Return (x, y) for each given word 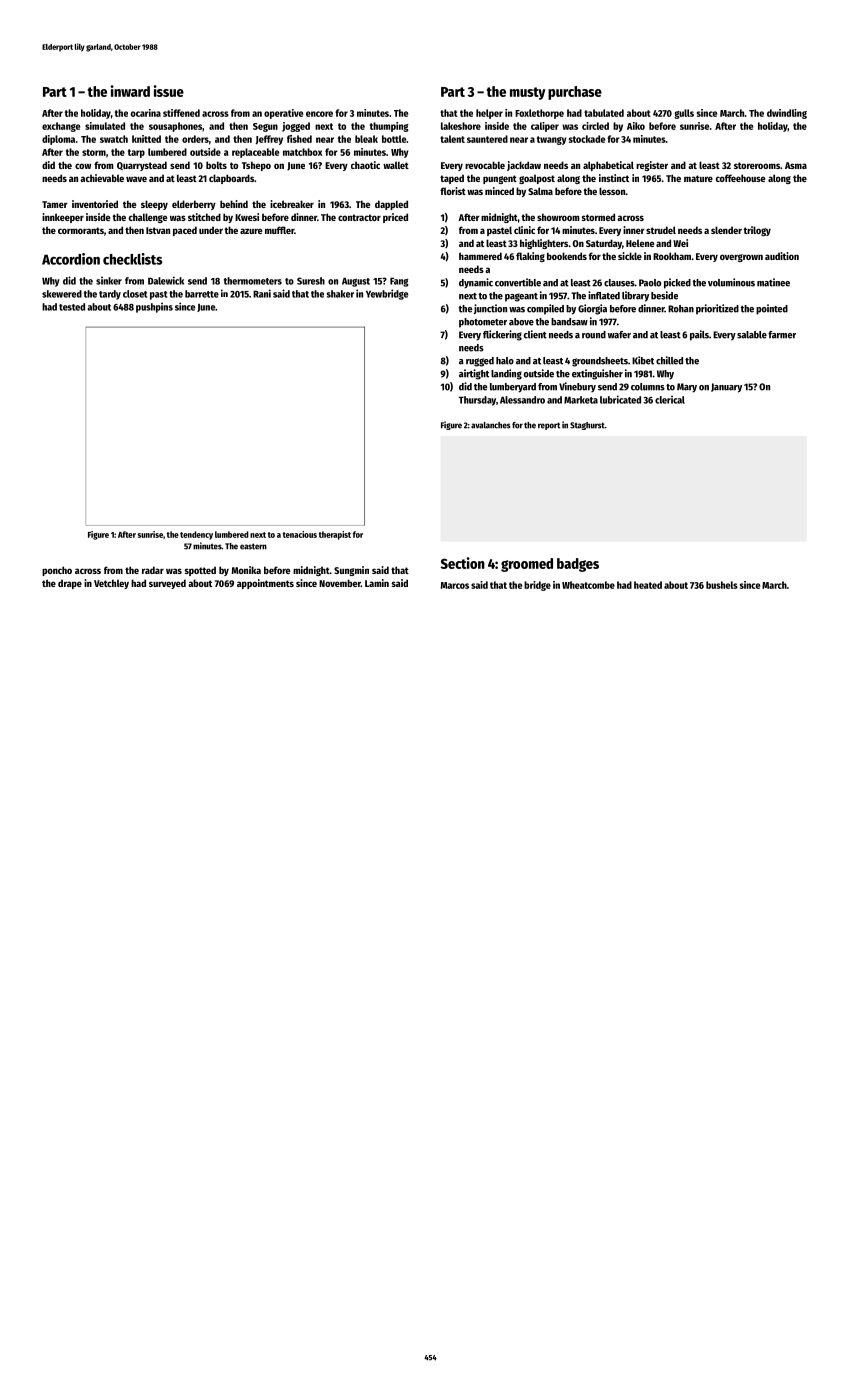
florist (453, 191)
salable (752, 335)
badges (578, 565)
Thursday (477, 401)
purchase (575, 93)
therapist (335, 535)
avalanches (491, 425)
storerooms (757, 165)
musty (528, 93)
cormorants (81, 230)
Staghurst (587, 426)
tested (72, 307)
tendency (196, 535)
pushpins (154, 307)
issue (168, 91)
